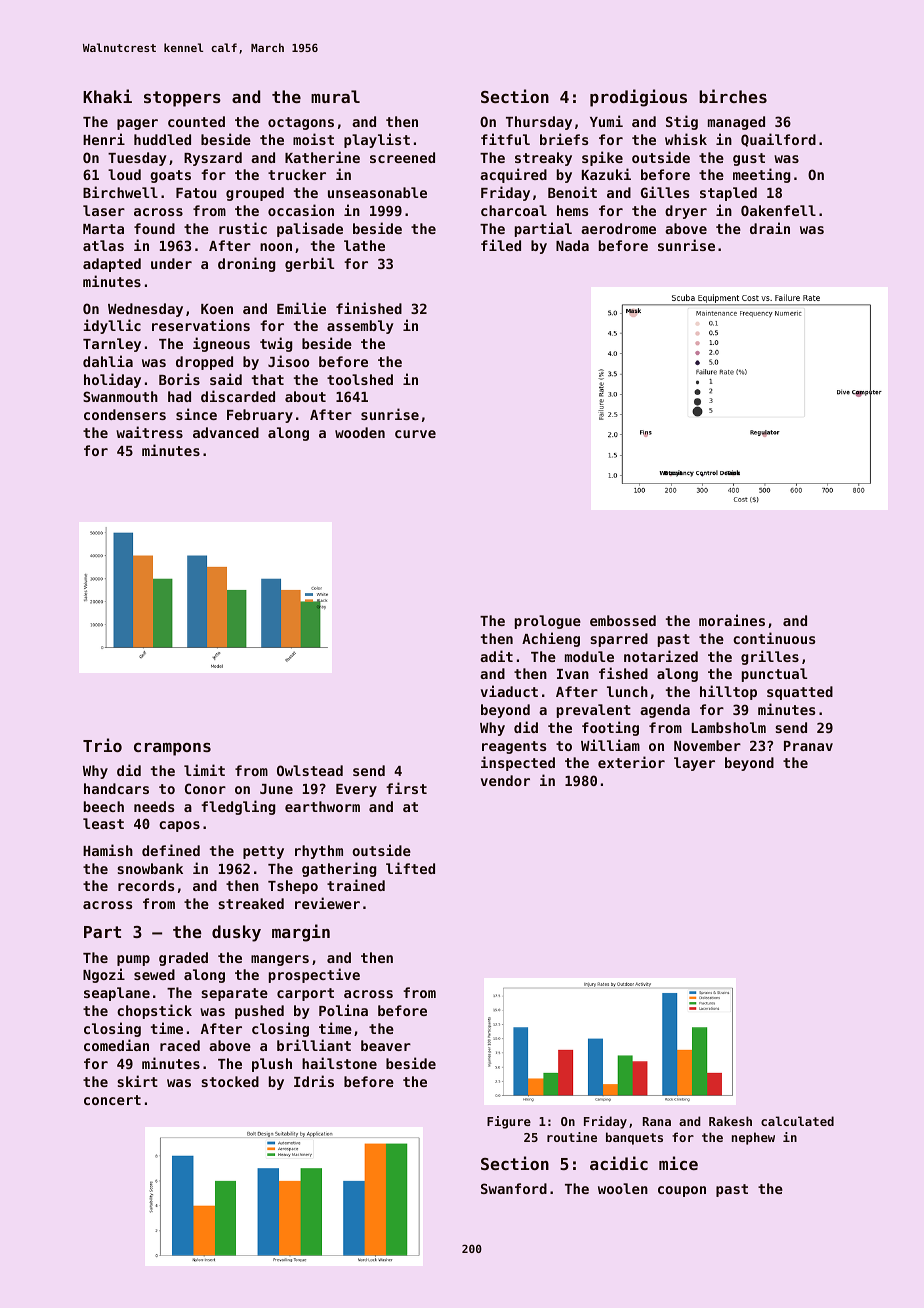 The image size is (924, 1308). I want to click on reagents, so click(514, 747).
